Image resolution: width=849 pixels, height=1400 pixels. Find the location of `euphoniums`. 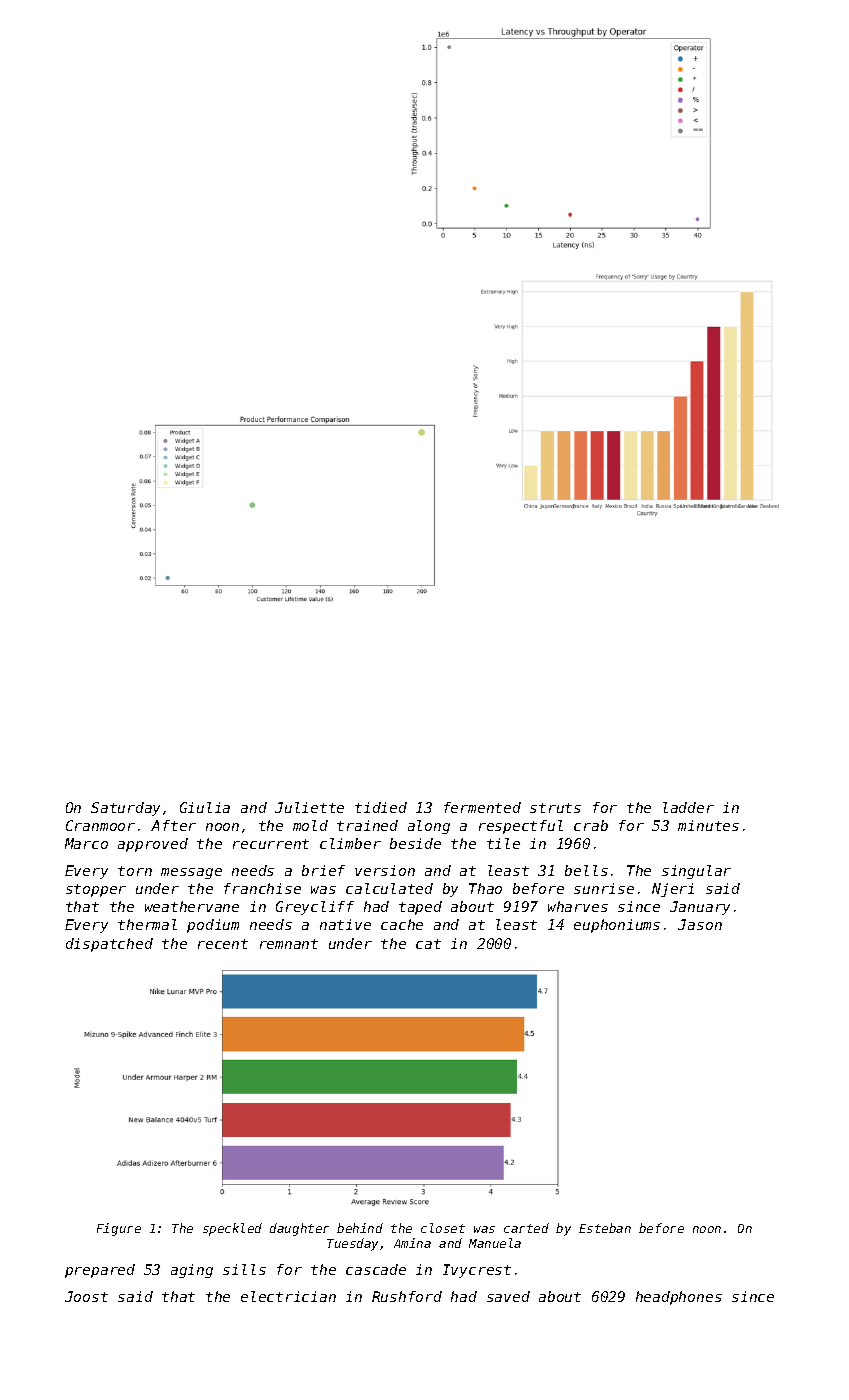

euphoniums is located at coordinates (617, 926).
